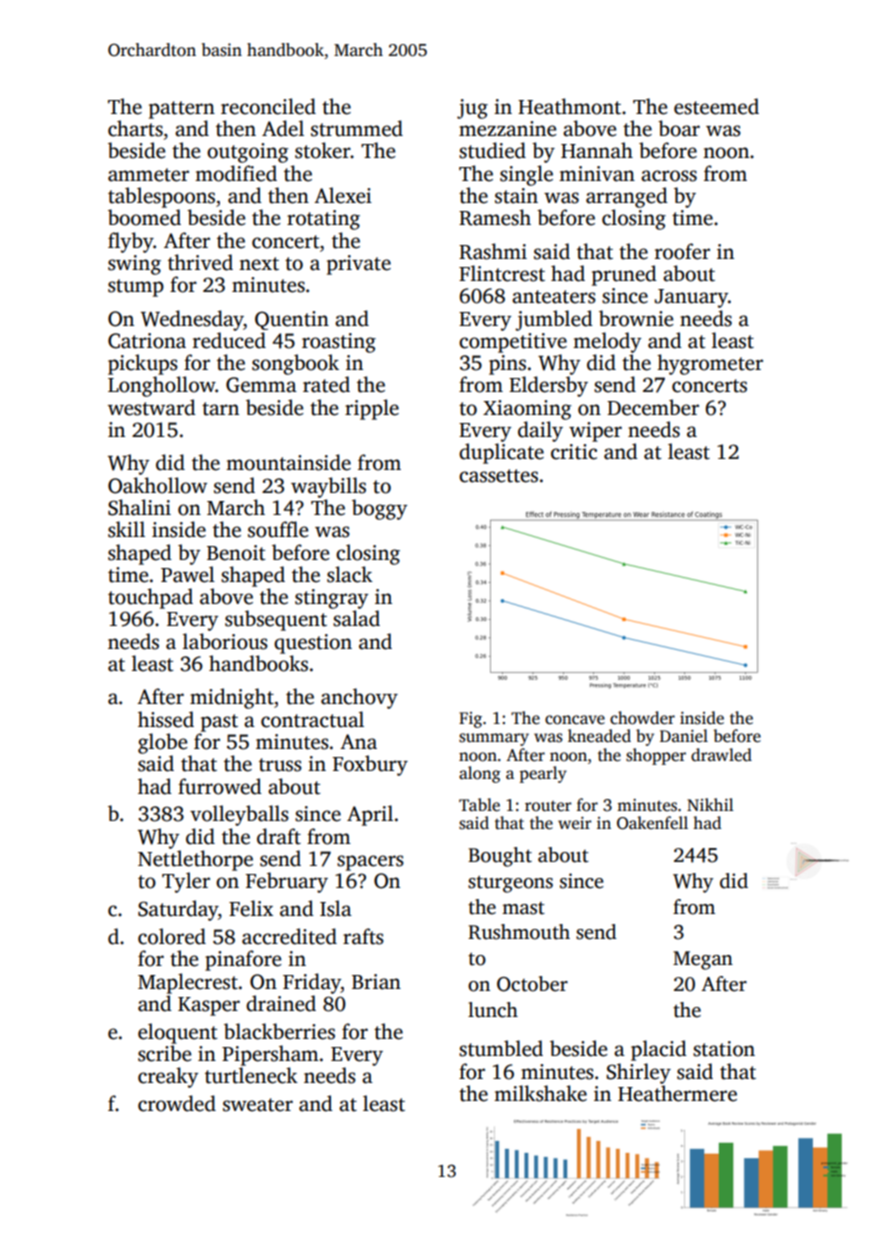  I want to click on Daniel, so click(684, 736).
